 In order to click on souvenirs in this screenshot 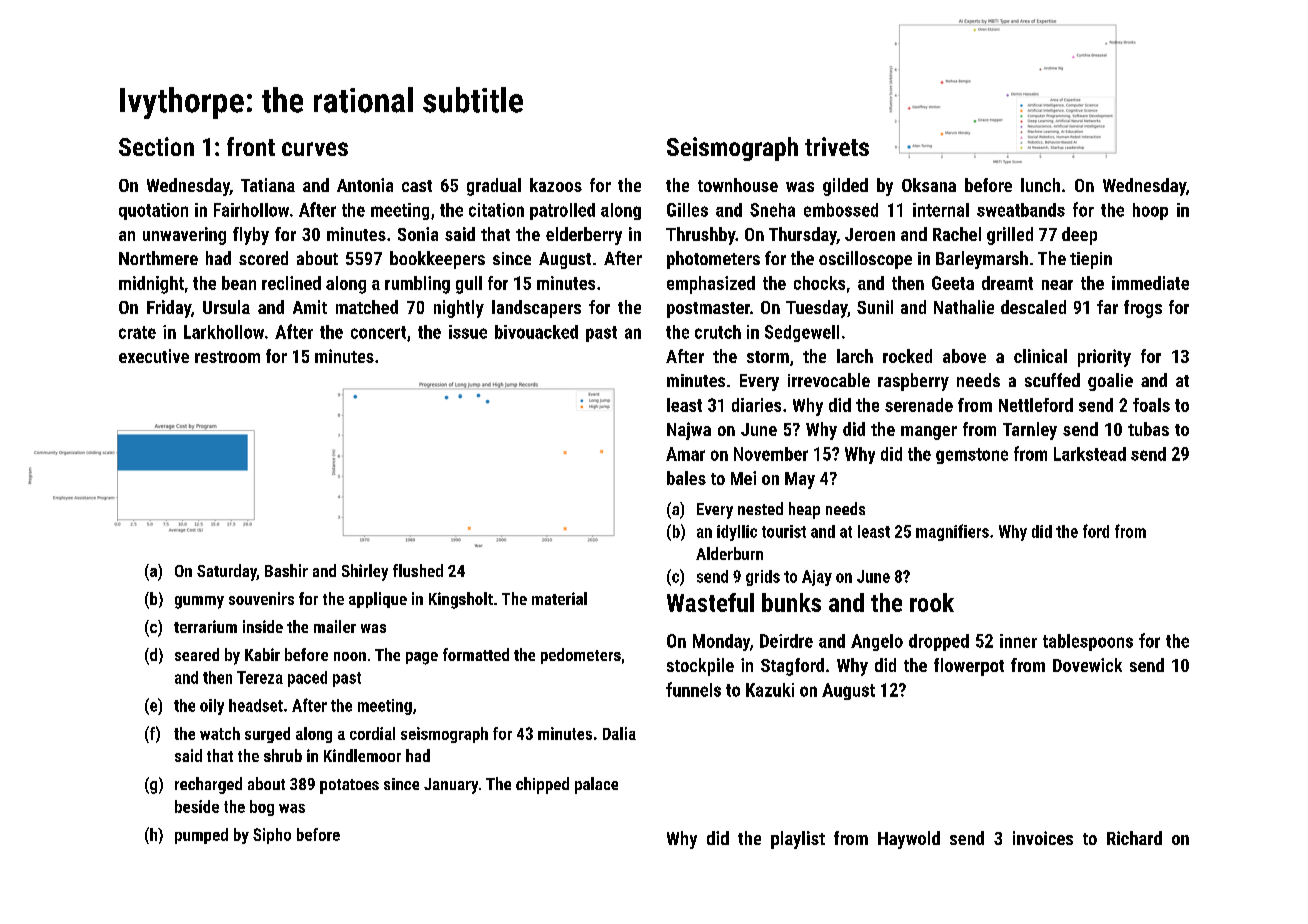, I will do `click(261, 598)`.
